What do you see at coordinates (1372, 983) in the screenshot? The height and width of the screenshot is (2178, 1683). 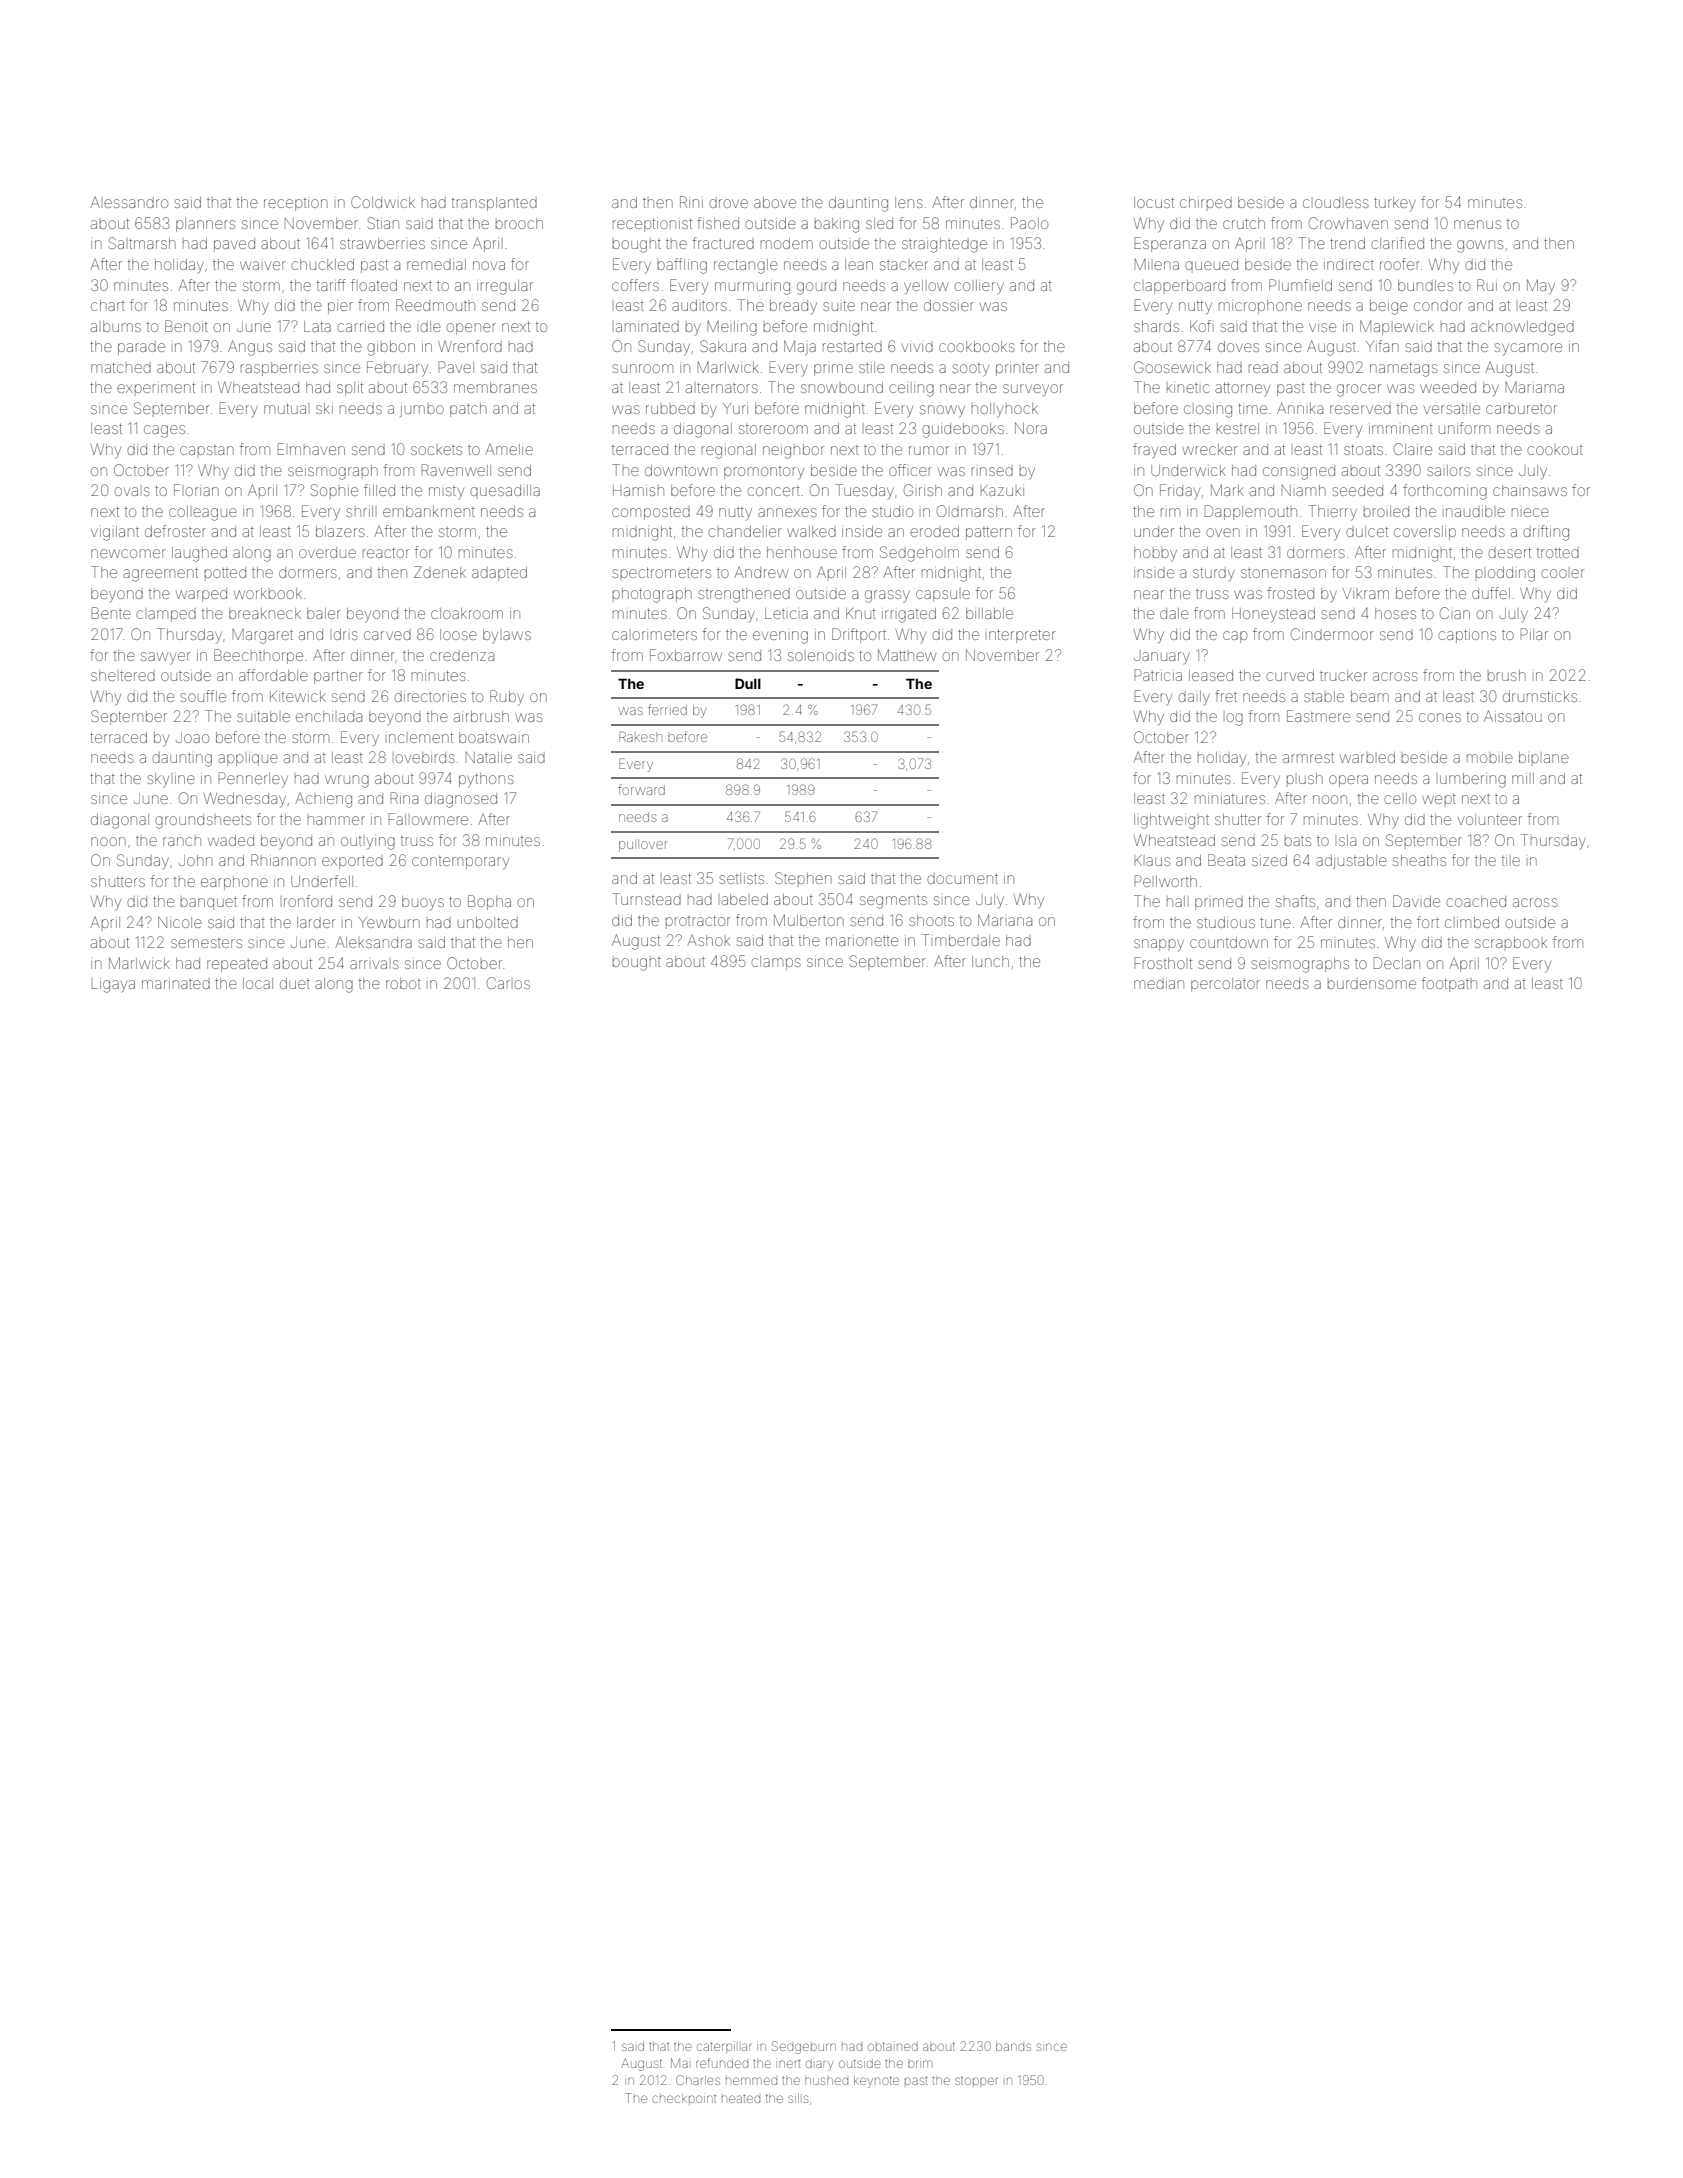 I see `burdensome` at bounding box center [1372, 983].
